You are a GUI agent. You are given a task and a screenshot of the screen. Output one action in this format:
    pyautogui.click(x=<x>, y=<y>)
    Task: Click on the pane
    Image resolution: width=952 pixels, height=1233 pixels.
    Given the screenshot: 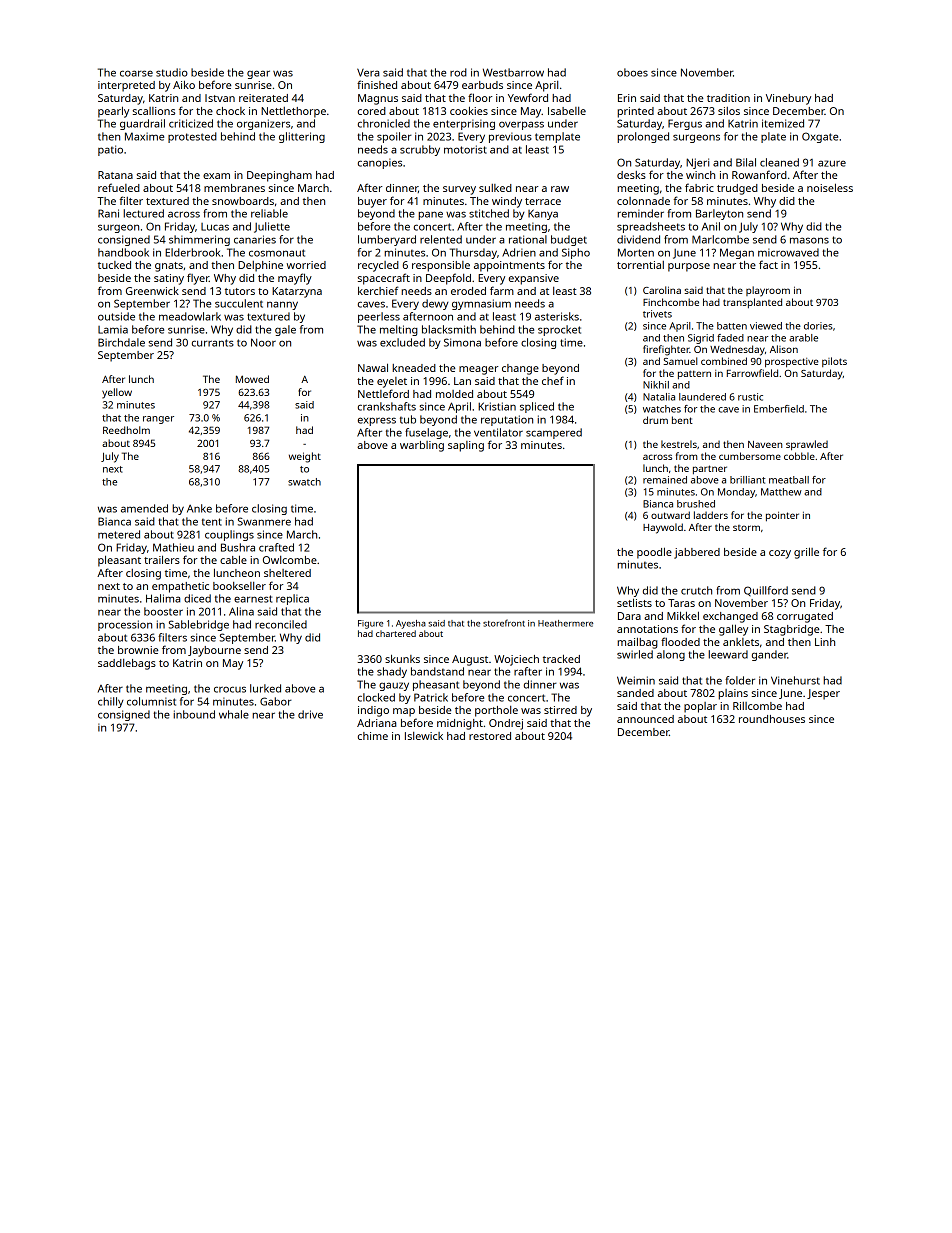 What is the action you would take?
    pyautogui.click(x=430, y=215)
